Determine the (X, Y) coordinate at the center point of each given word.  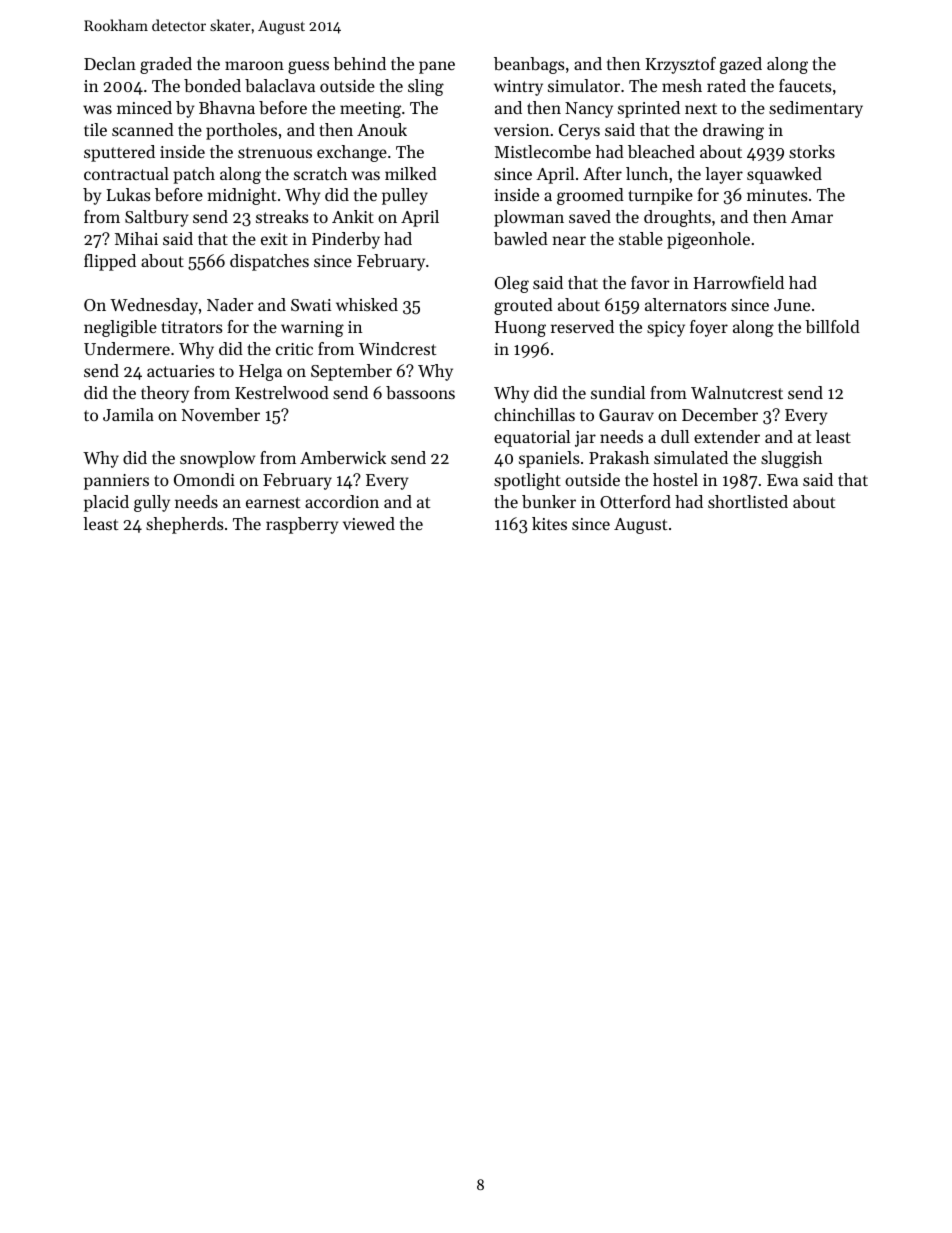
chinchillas (534, 414)
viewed (369, 523)
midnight (241, 196)
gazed (741, 65)
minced (144, 107)
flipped (110, 262)
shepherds (185, 525)
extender (727, 436)
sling (426, 87)
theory (165, 394)
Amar (812, 217)
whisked (367, 304)
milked (411, 173)
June (792, 305)
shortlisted (748, 501)
